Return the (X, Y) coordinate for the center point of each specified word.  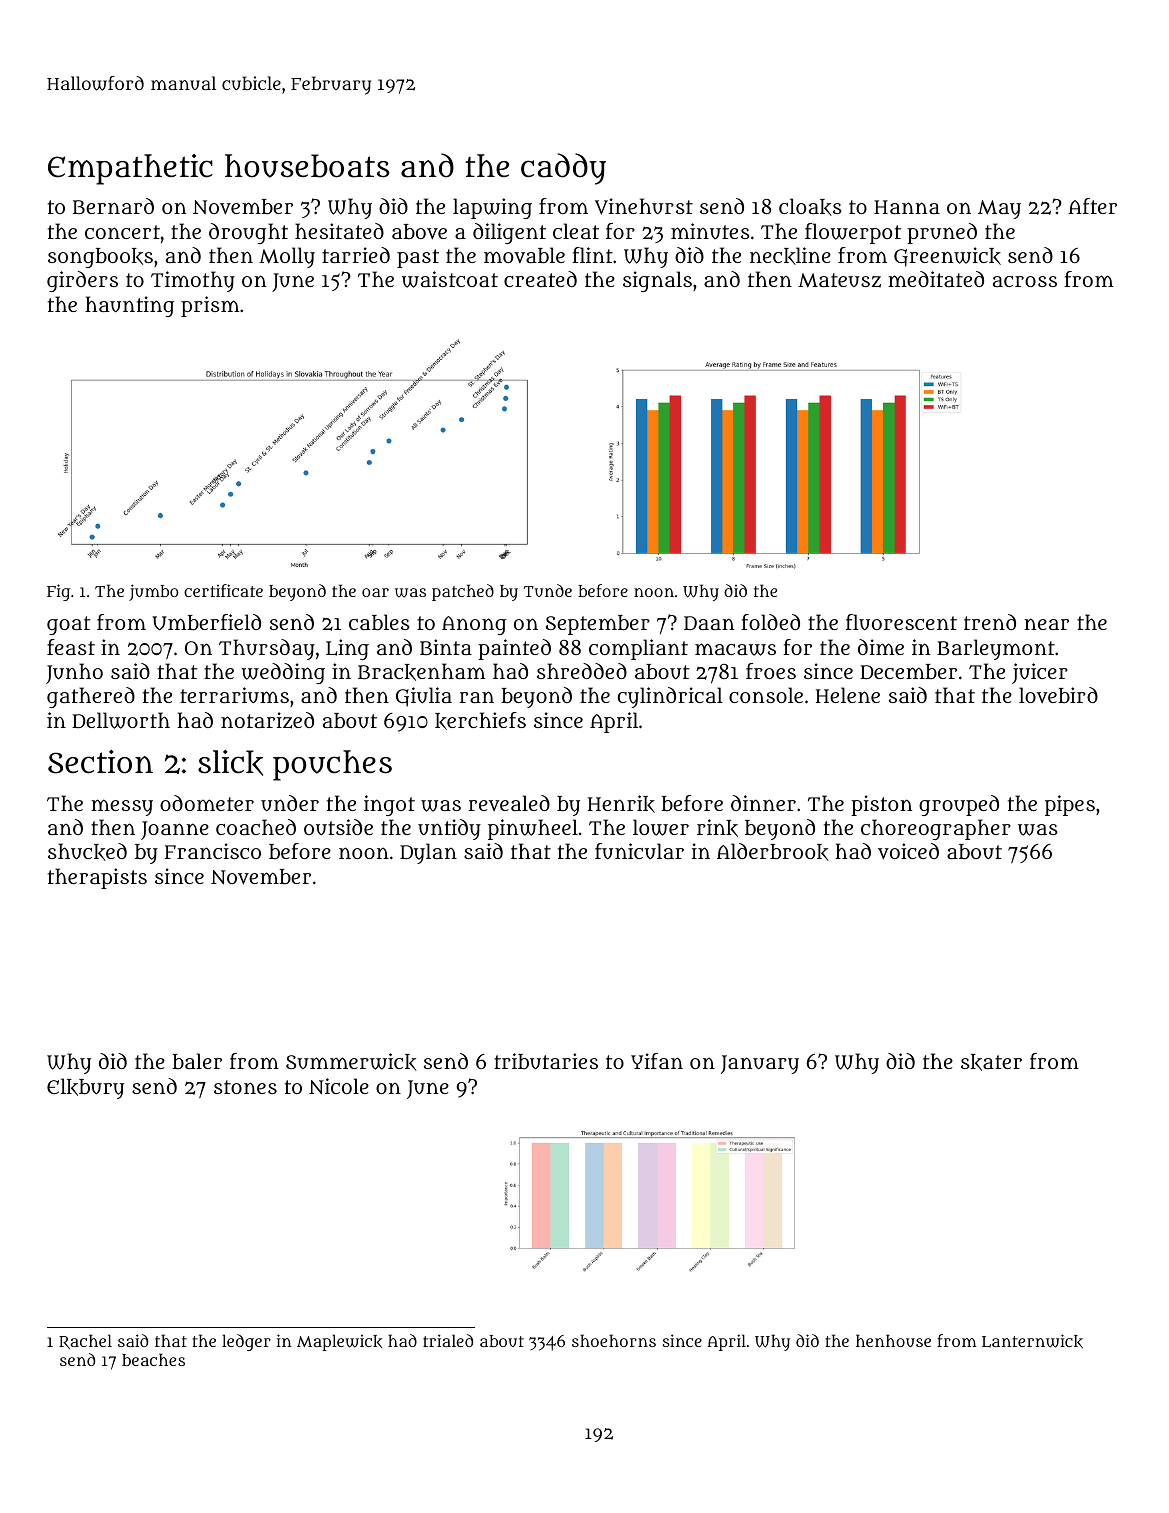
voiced (908, 851)
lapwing (492, 208)
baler (197, 1061)
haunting (129, 306)
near (1046, 624)
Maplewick (339, 1342)
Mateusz (839, 280)
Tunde (548, 590)
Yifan (657, 1061)
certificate (223, 590)
